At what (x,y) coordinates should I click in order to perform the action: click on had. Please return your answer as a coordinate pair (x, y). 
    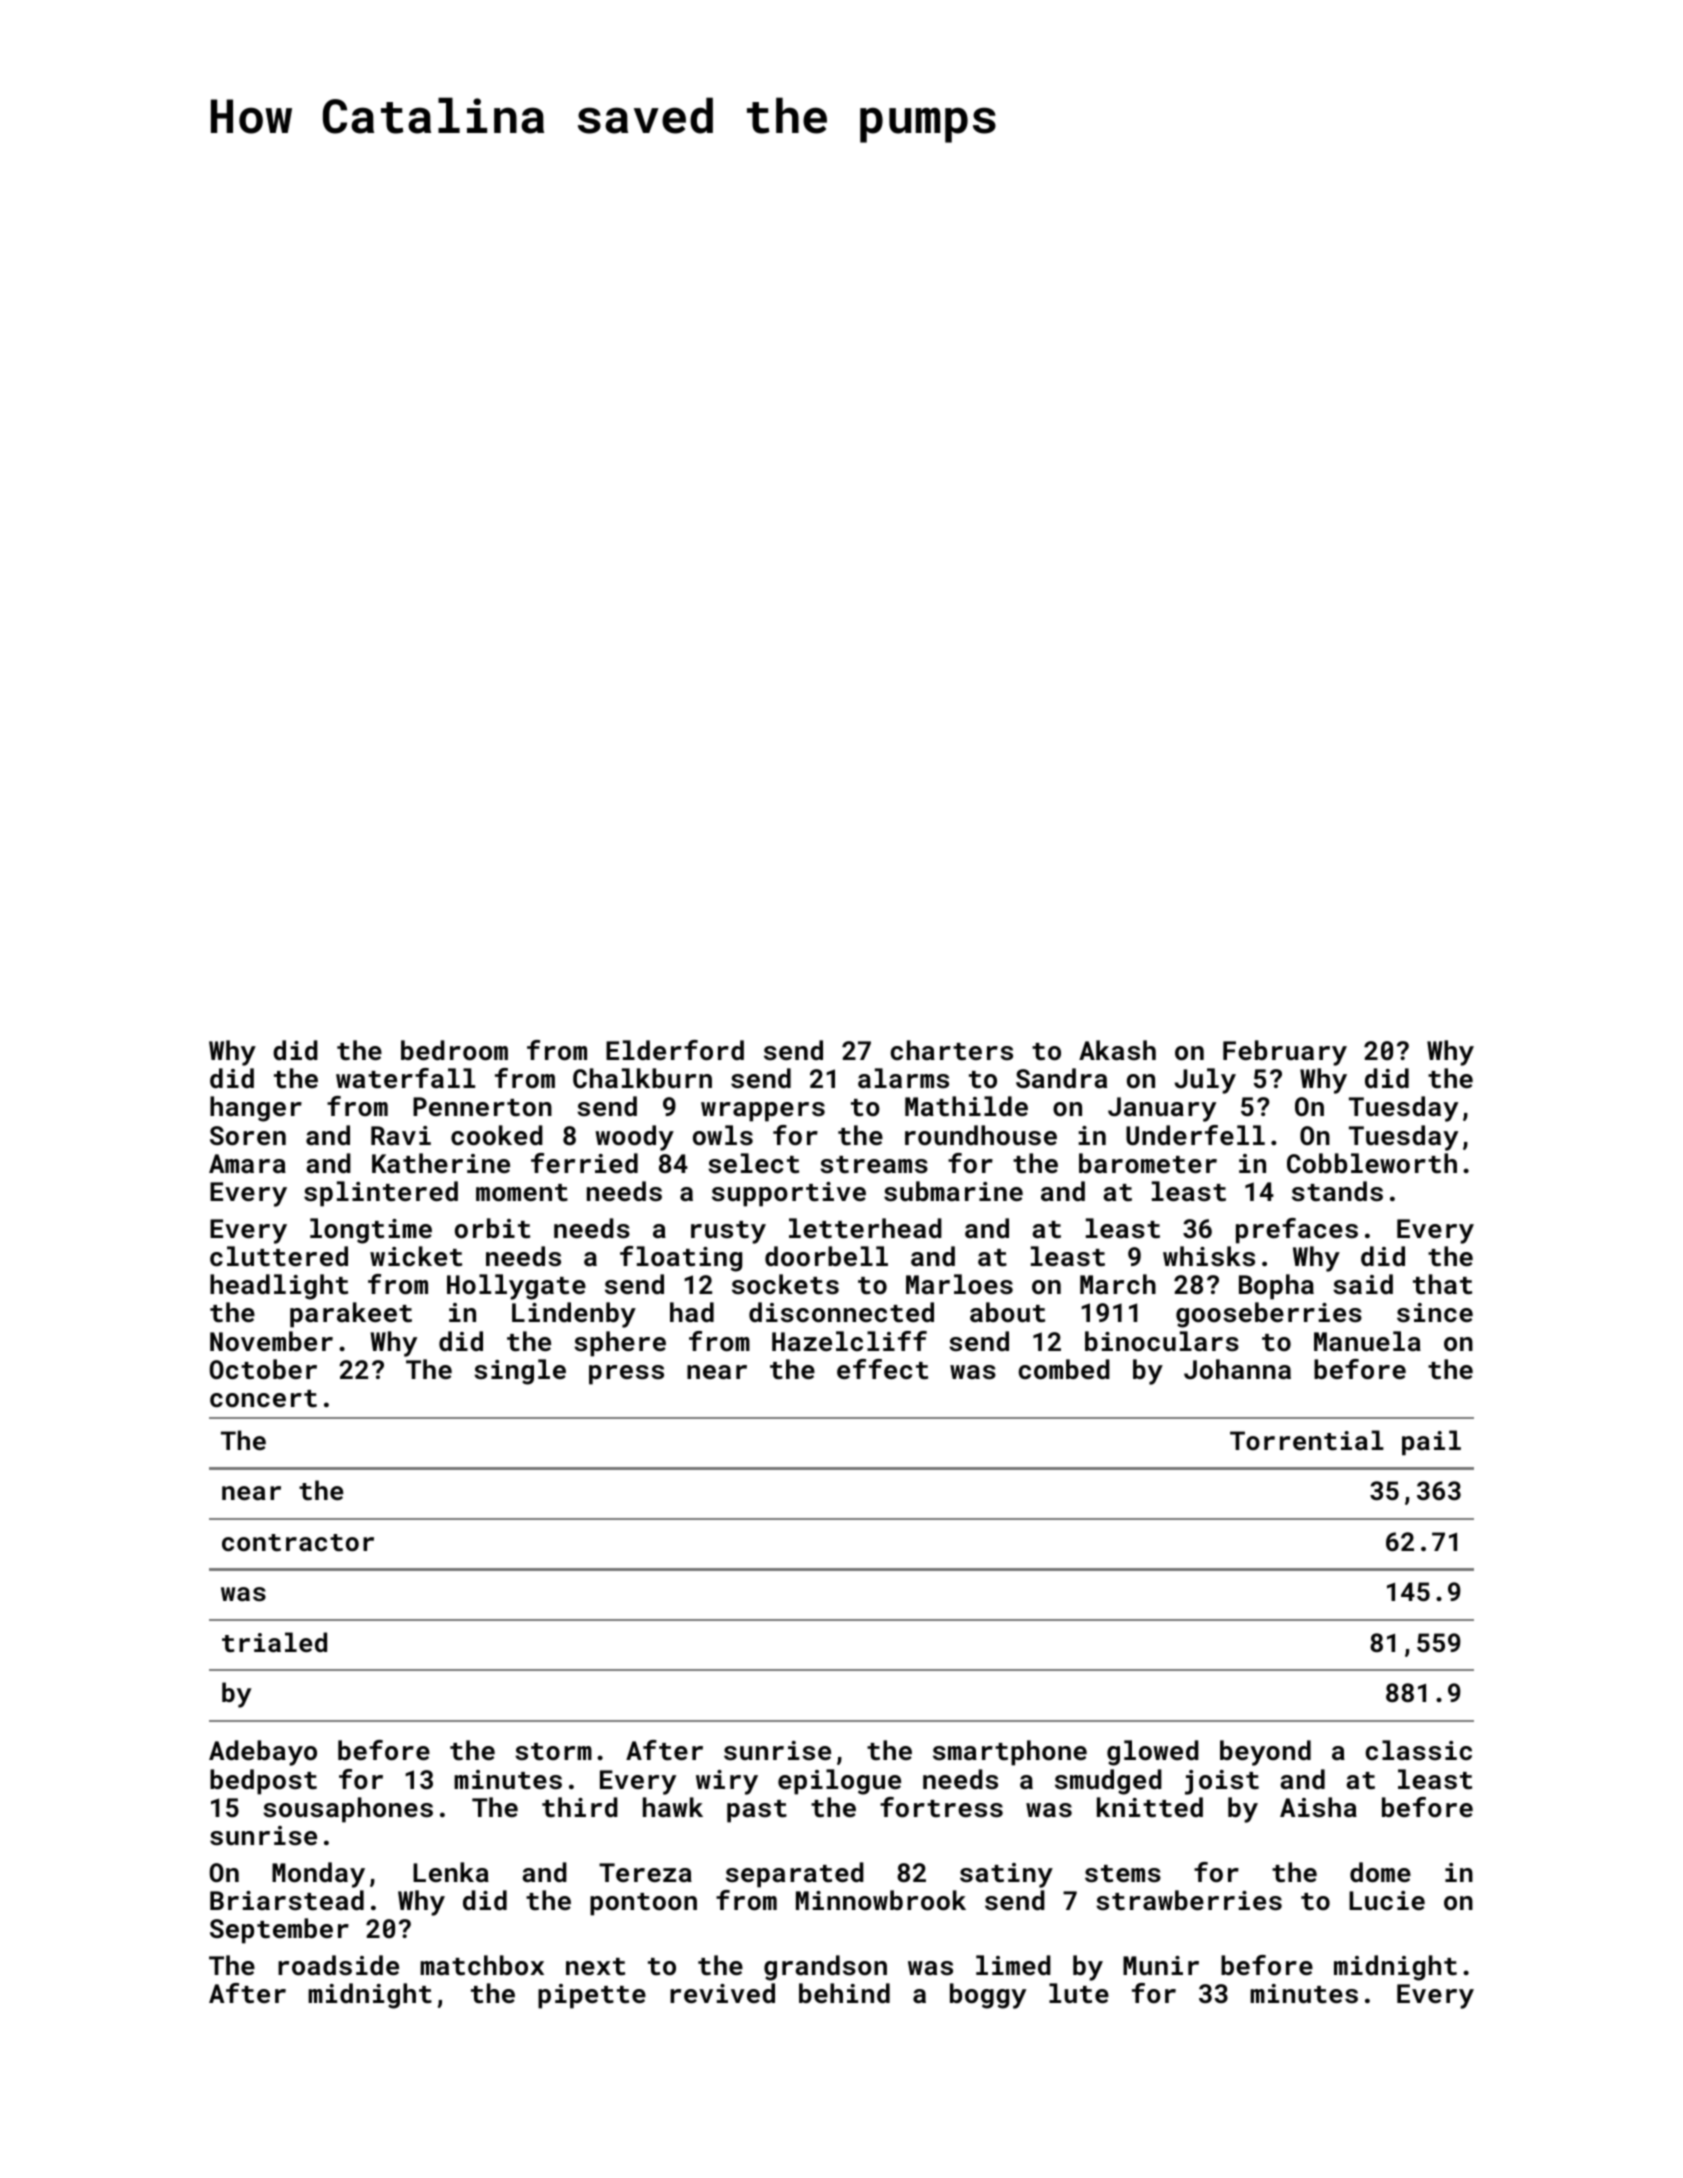
    Looking at the image, I should click on (692, 1312).
